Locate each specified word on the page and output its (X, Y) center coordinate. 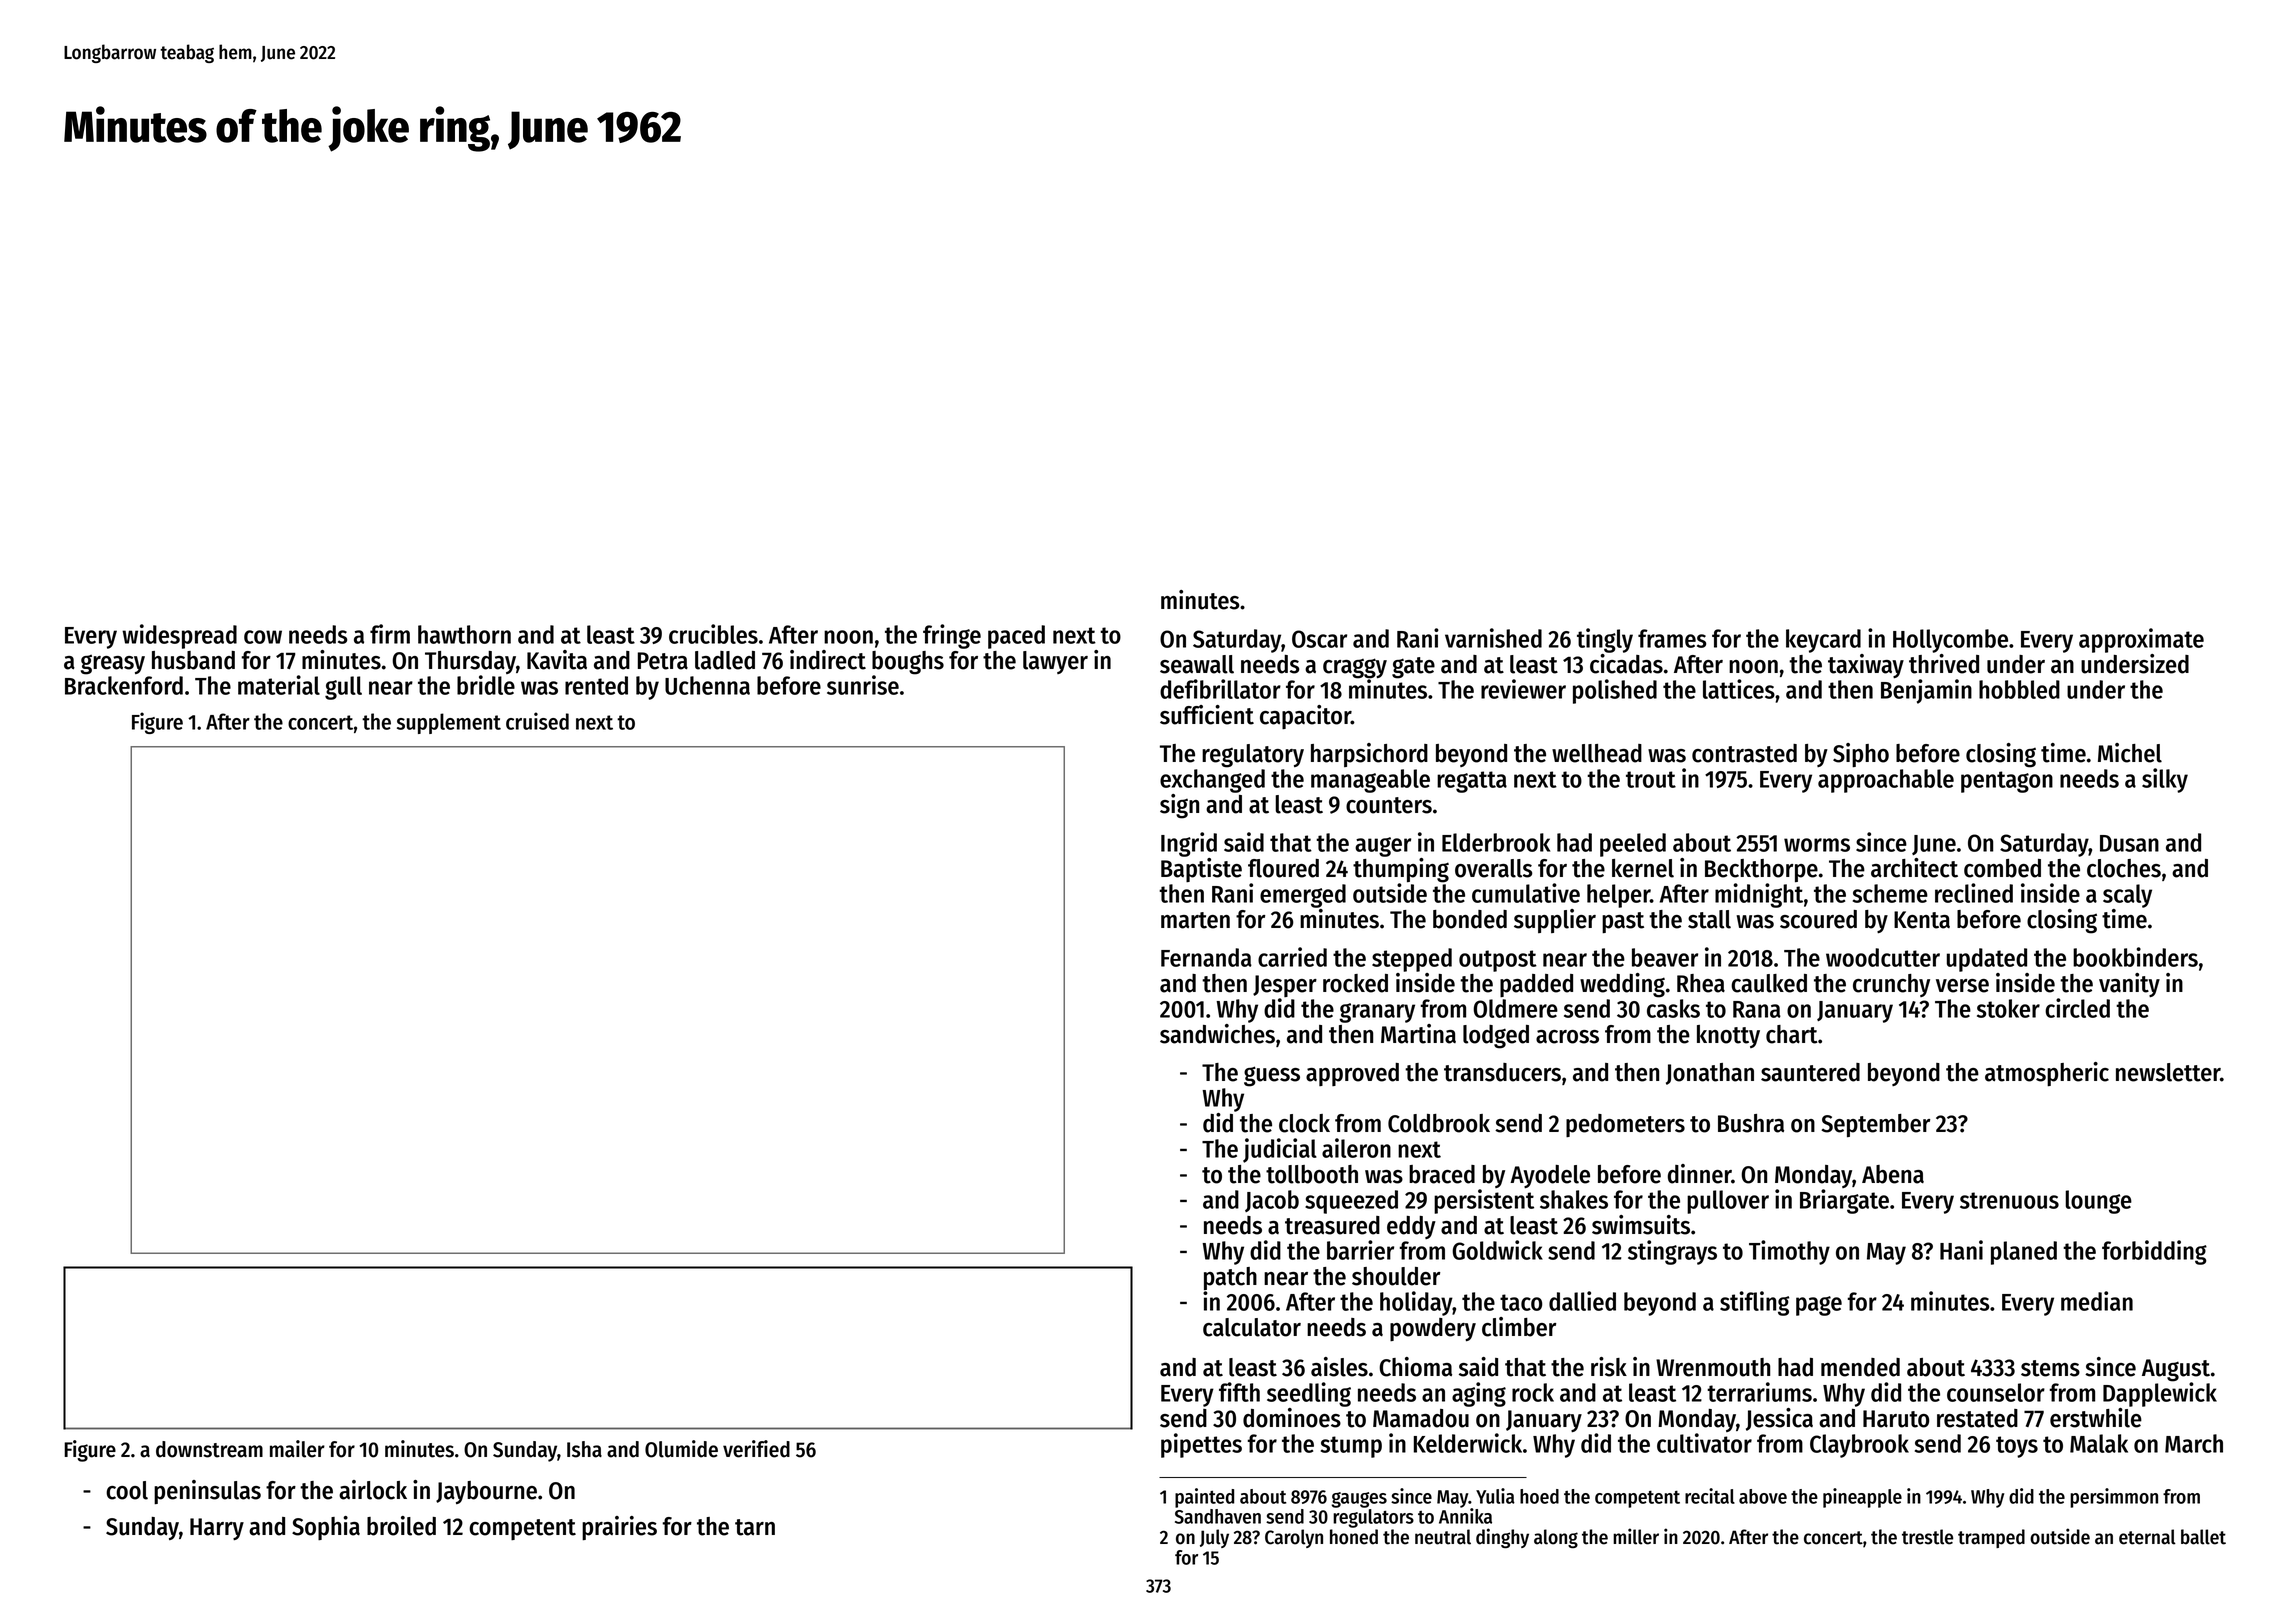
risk (1609, 1367)
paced (1016, 637)
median (2097, 1301)
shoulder (1396, 1276)
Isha (584, 1449)
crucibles (713, 634)
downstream (209, 1449)
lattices (1739, 689)
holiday (1416, 1303)
